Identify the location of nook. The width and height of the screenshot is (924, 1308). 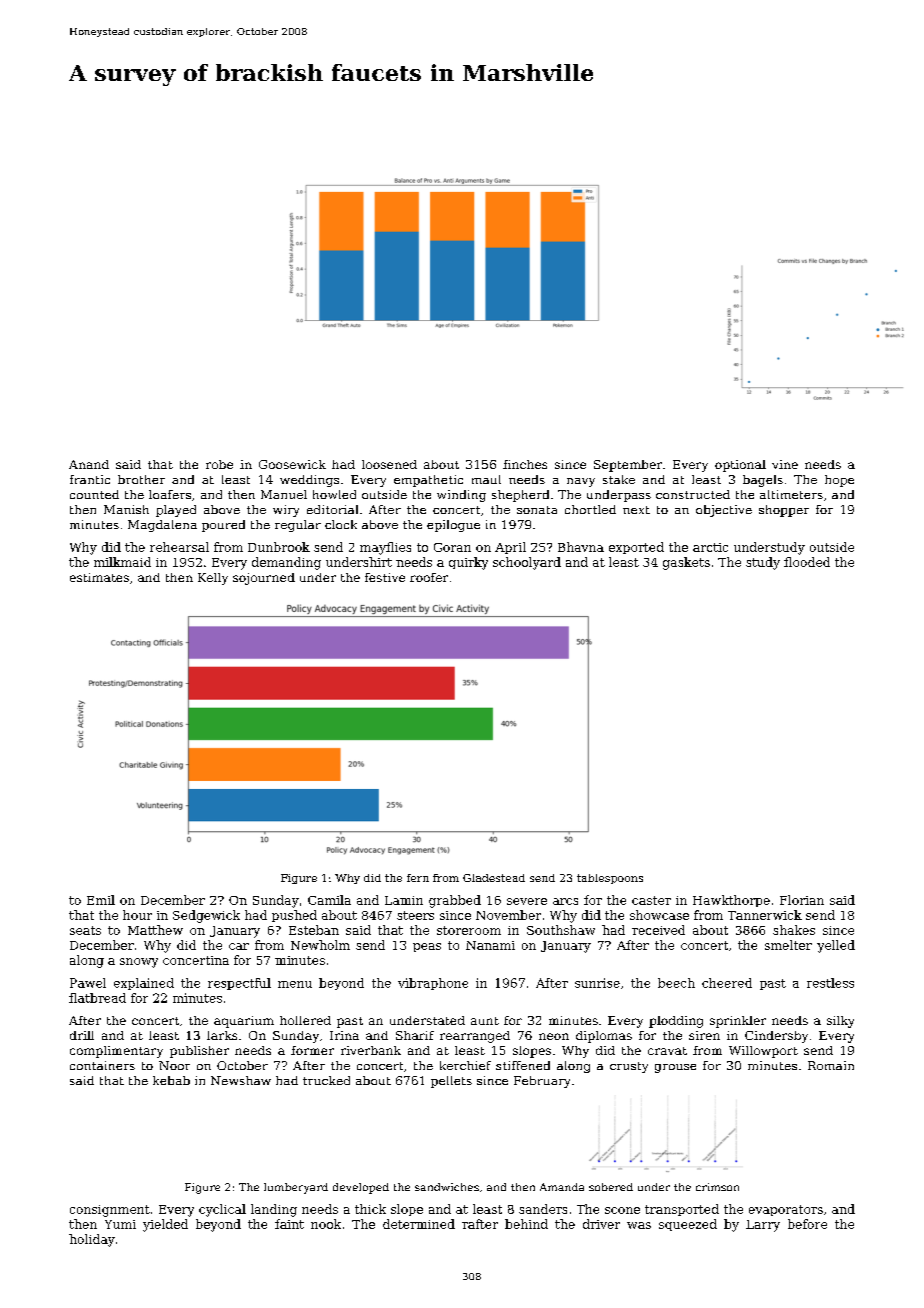
(326, 1224).
